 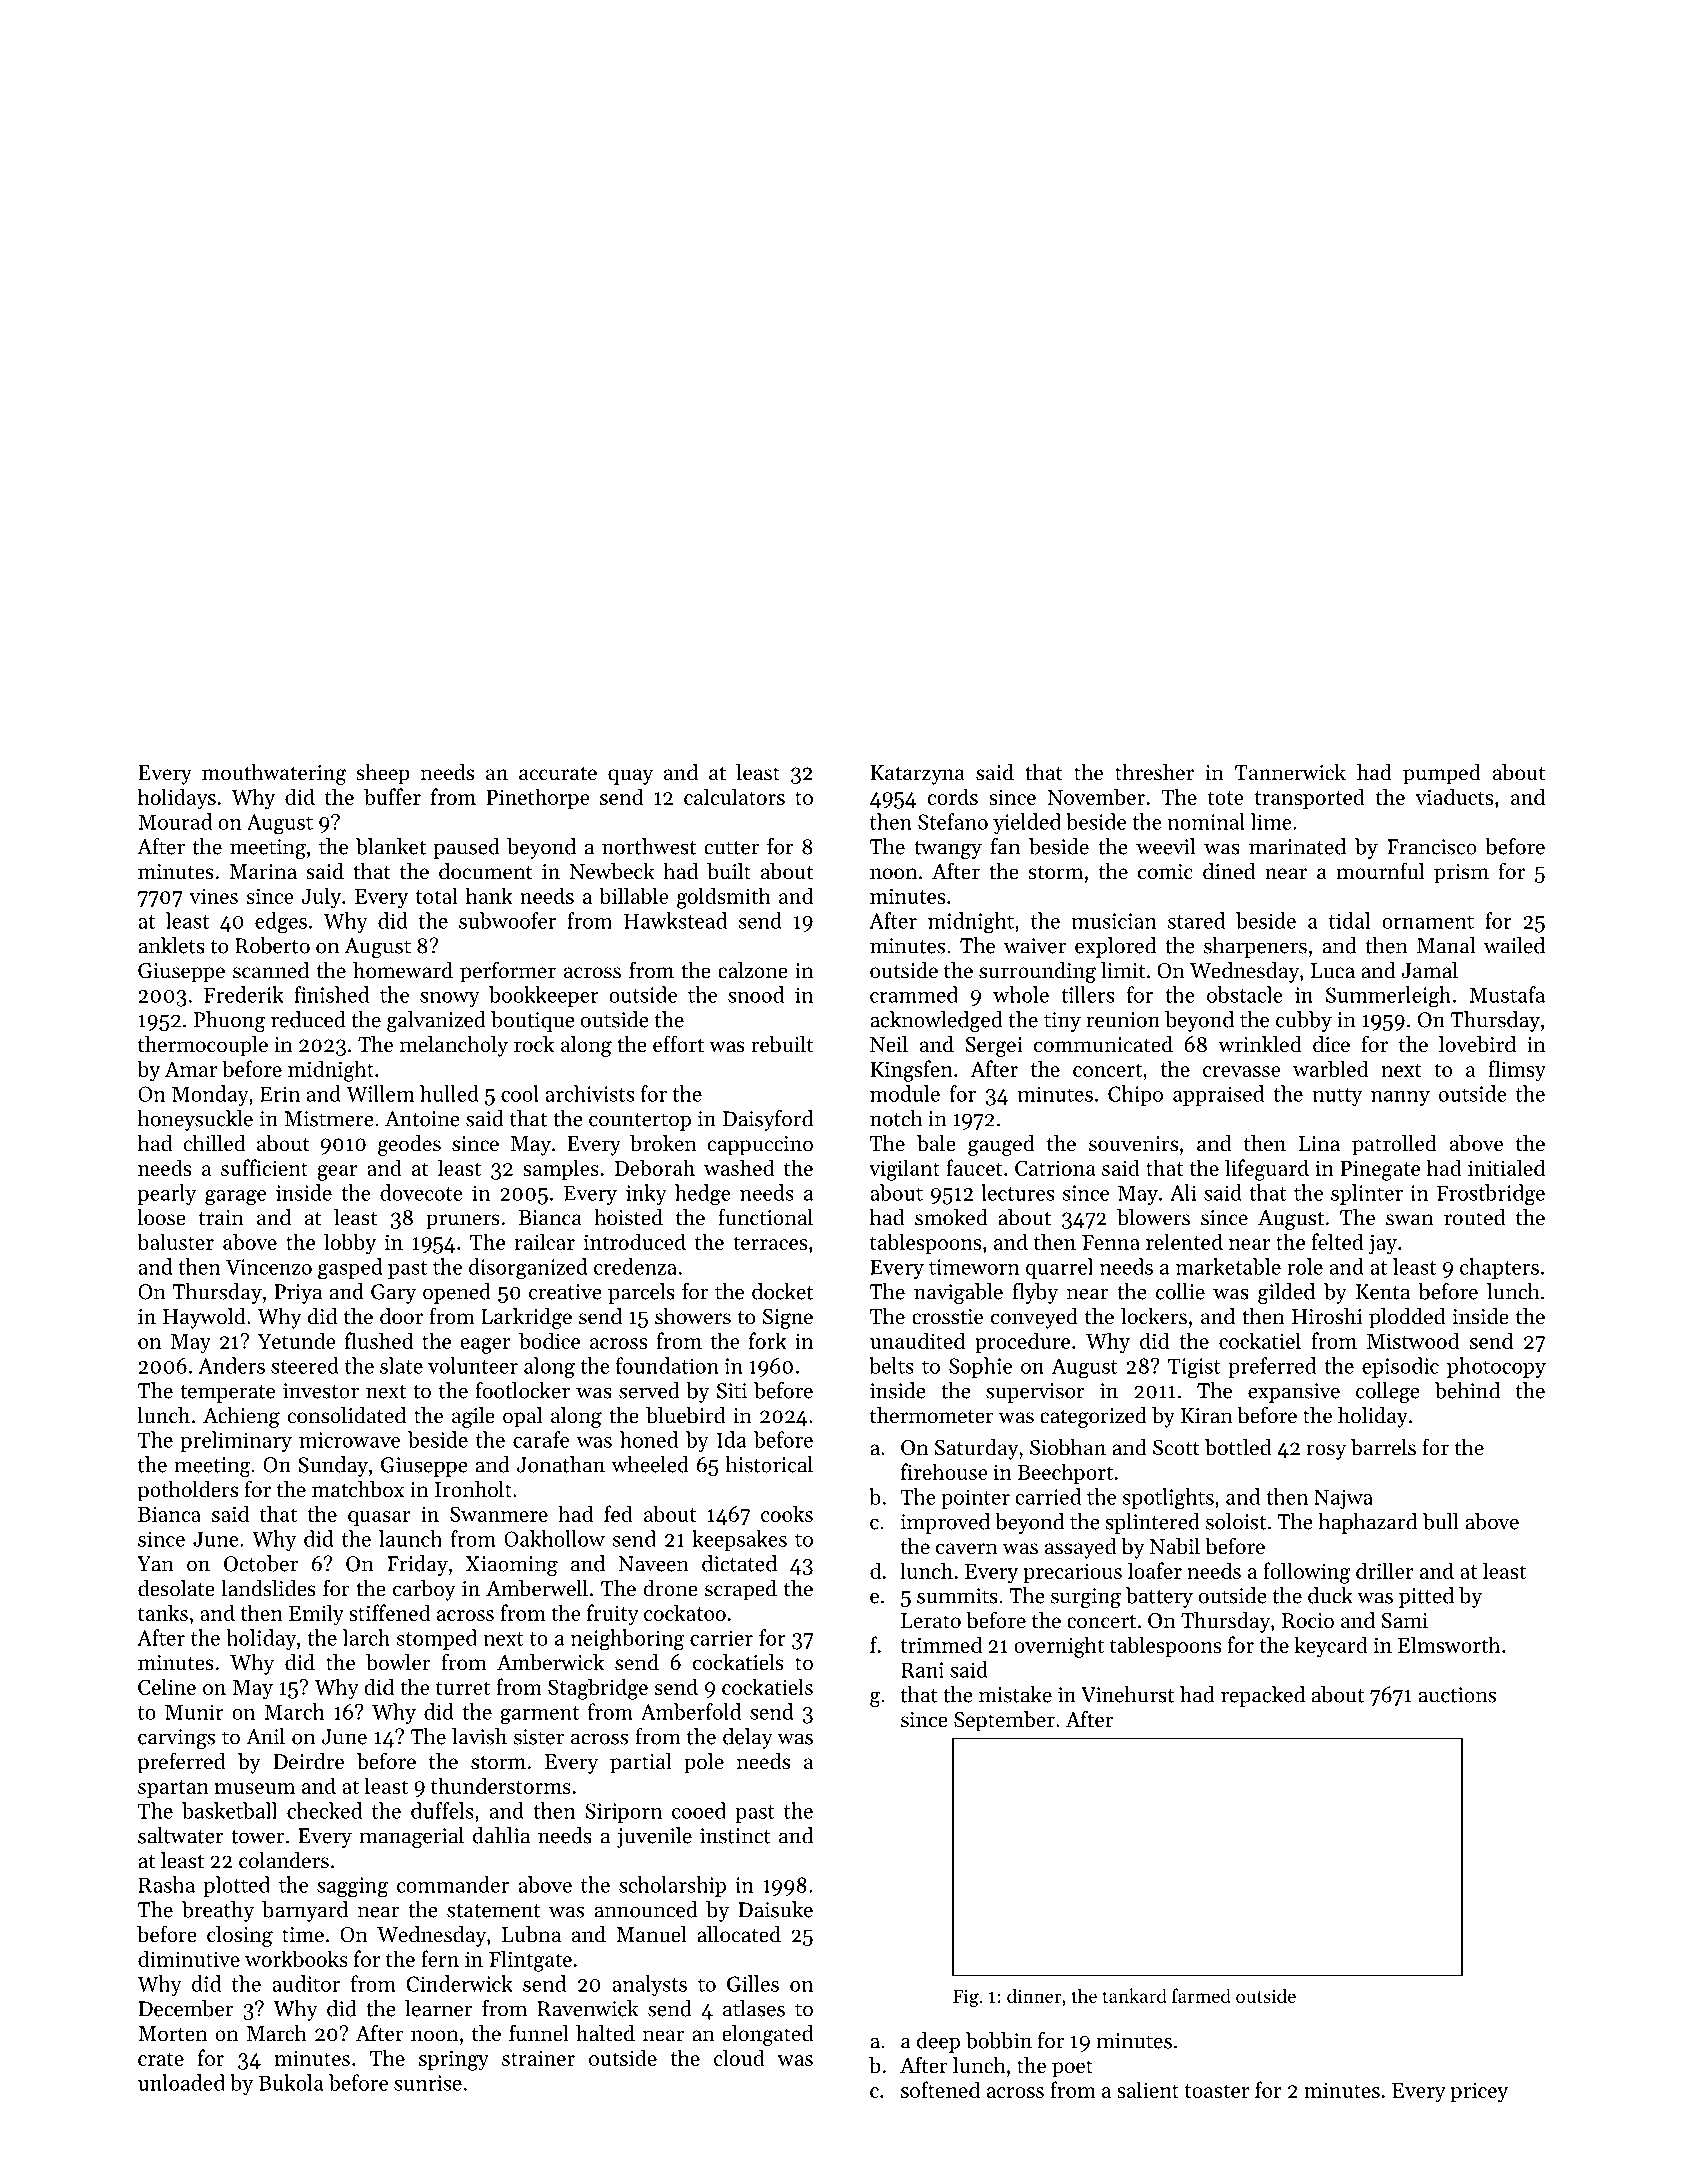 What do you see at coordinates (944, 1471) in the page?
I see `firehouse` at bounding box center [944, 1471].
